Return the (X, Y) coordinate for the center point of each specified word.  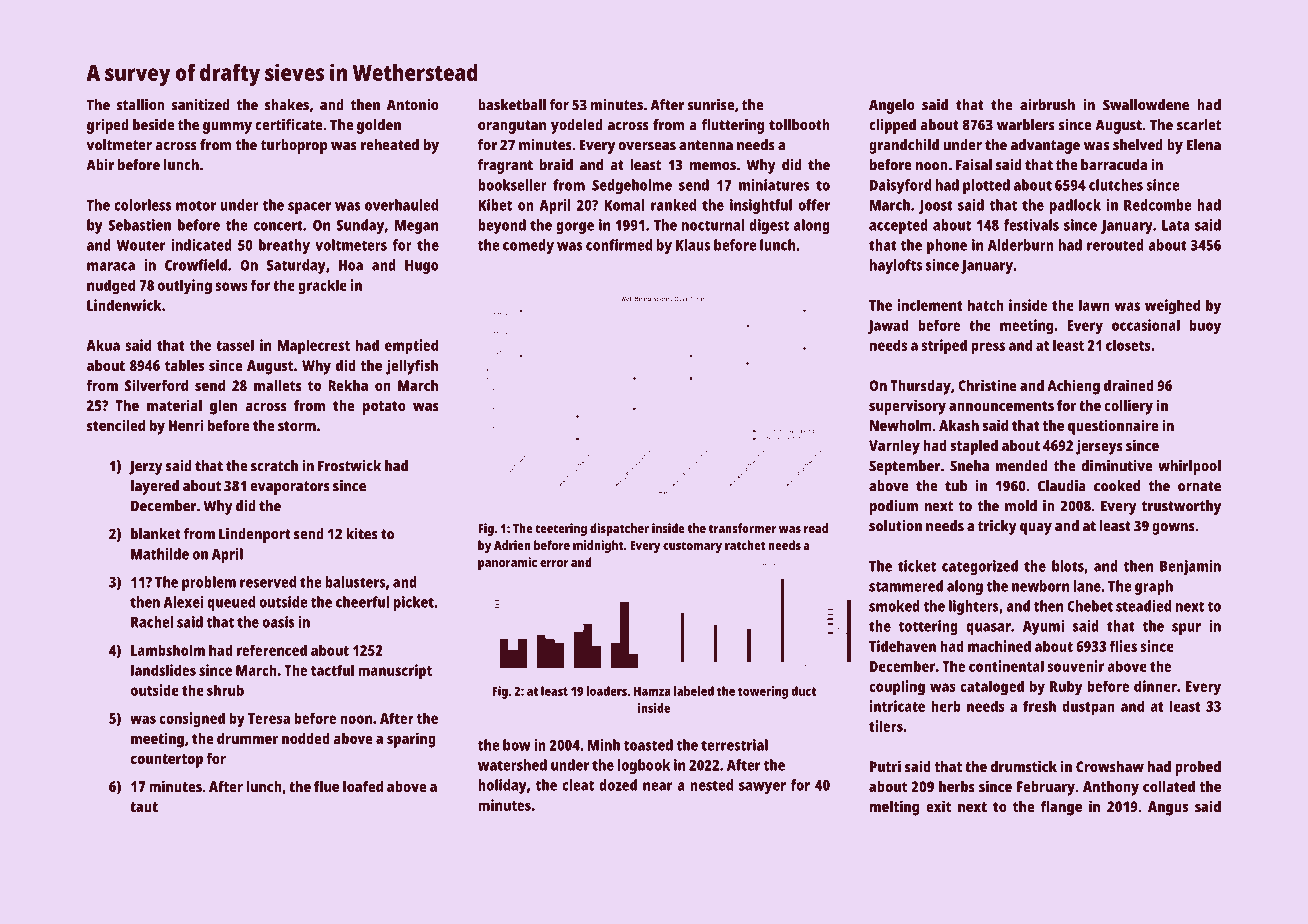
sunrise (710, 105)
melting (894, 808)
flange (1061, 808)
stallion (140, 105)
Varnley (894, 447)
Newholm (901, 425)
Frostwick (349, 466)
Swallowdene (1146, 105)
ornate (1199, 486)
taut (144, 807)
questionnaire (1113, 427)
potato (384, 408)
